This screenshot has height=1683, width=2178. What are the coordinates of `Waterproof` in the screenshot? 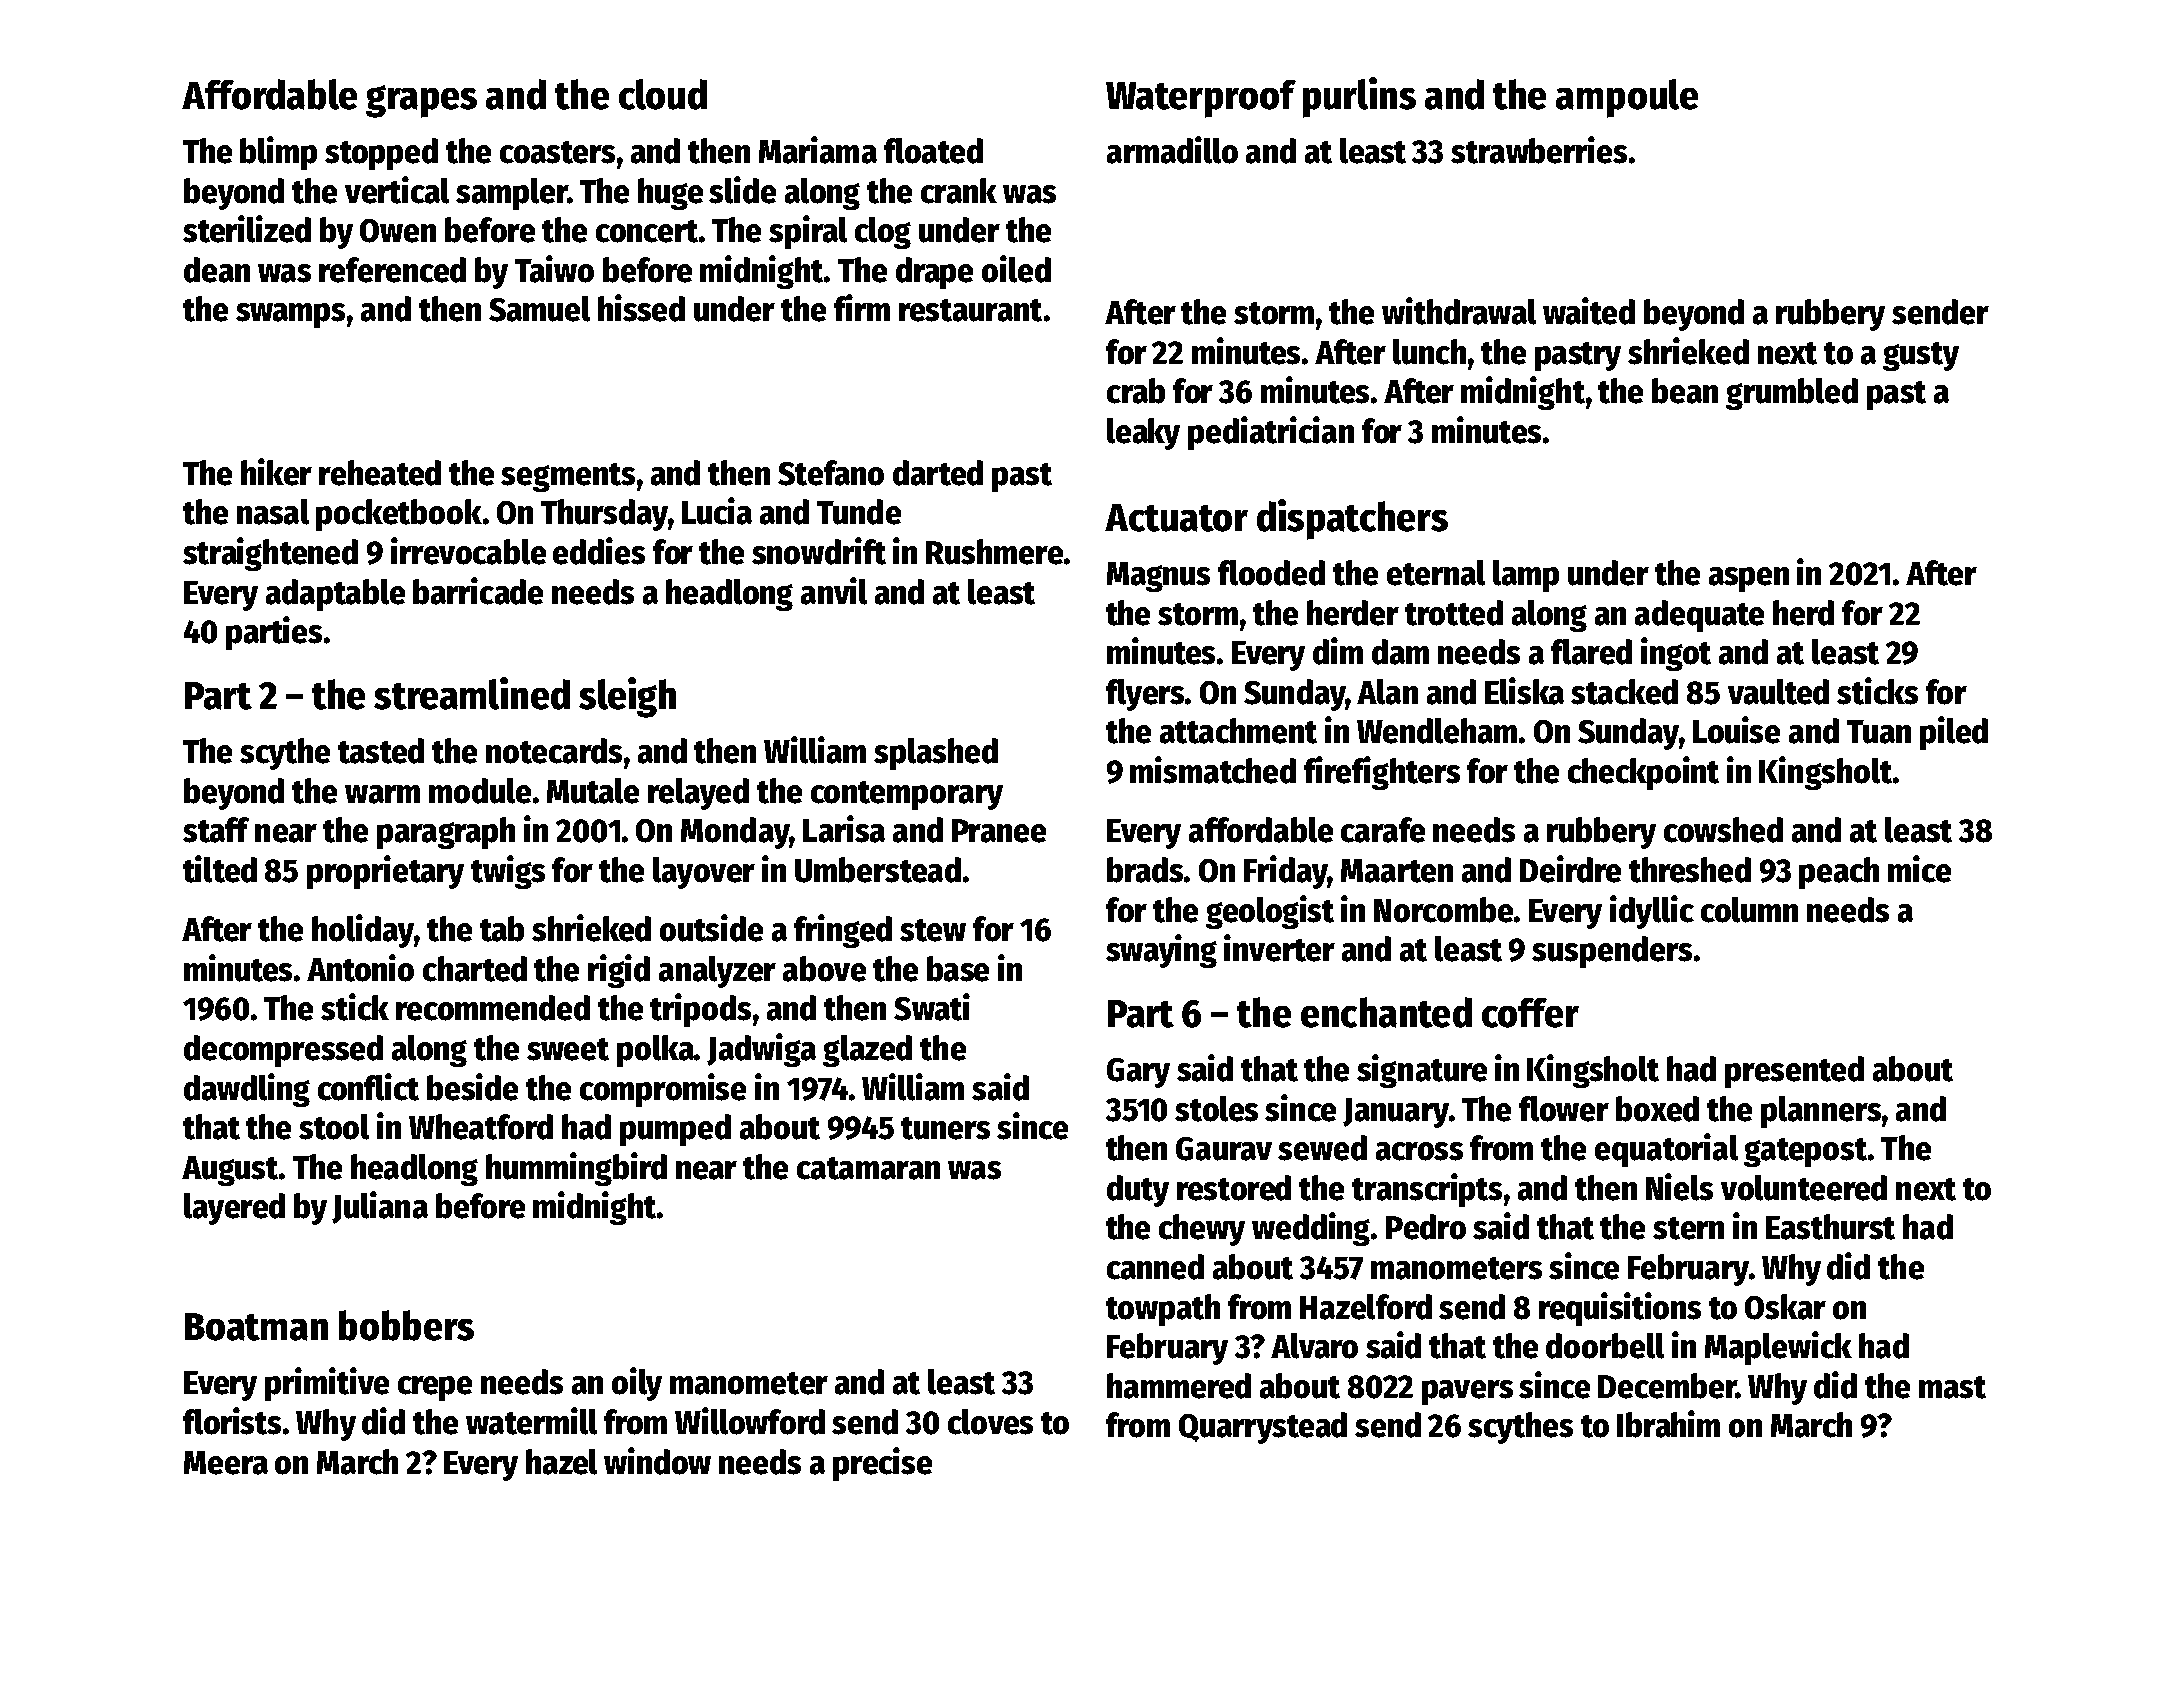 It's located at (1201, 99).
